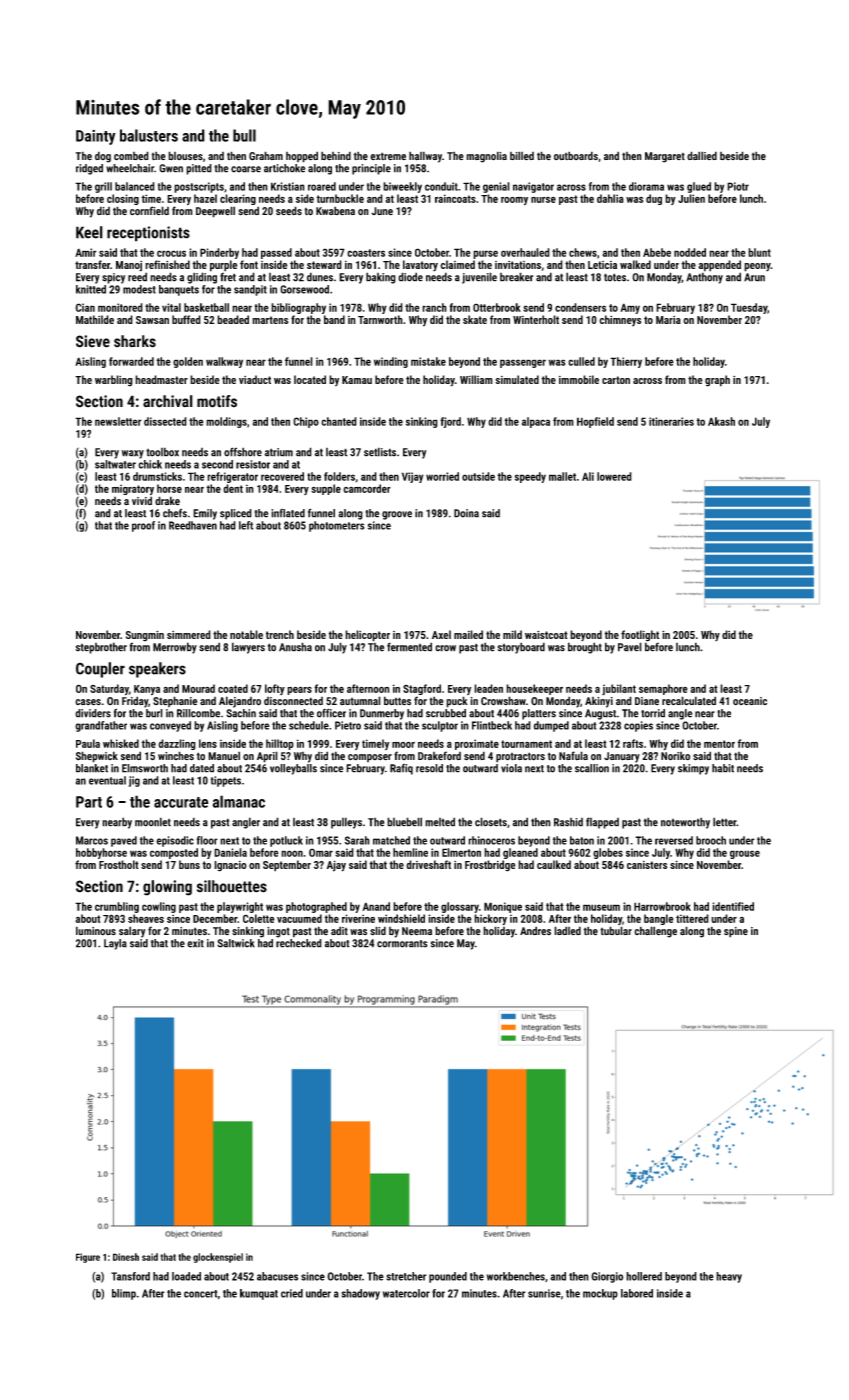 The height and width of the page is (1400, 849). I want to click on billed, so click(522, 156).
